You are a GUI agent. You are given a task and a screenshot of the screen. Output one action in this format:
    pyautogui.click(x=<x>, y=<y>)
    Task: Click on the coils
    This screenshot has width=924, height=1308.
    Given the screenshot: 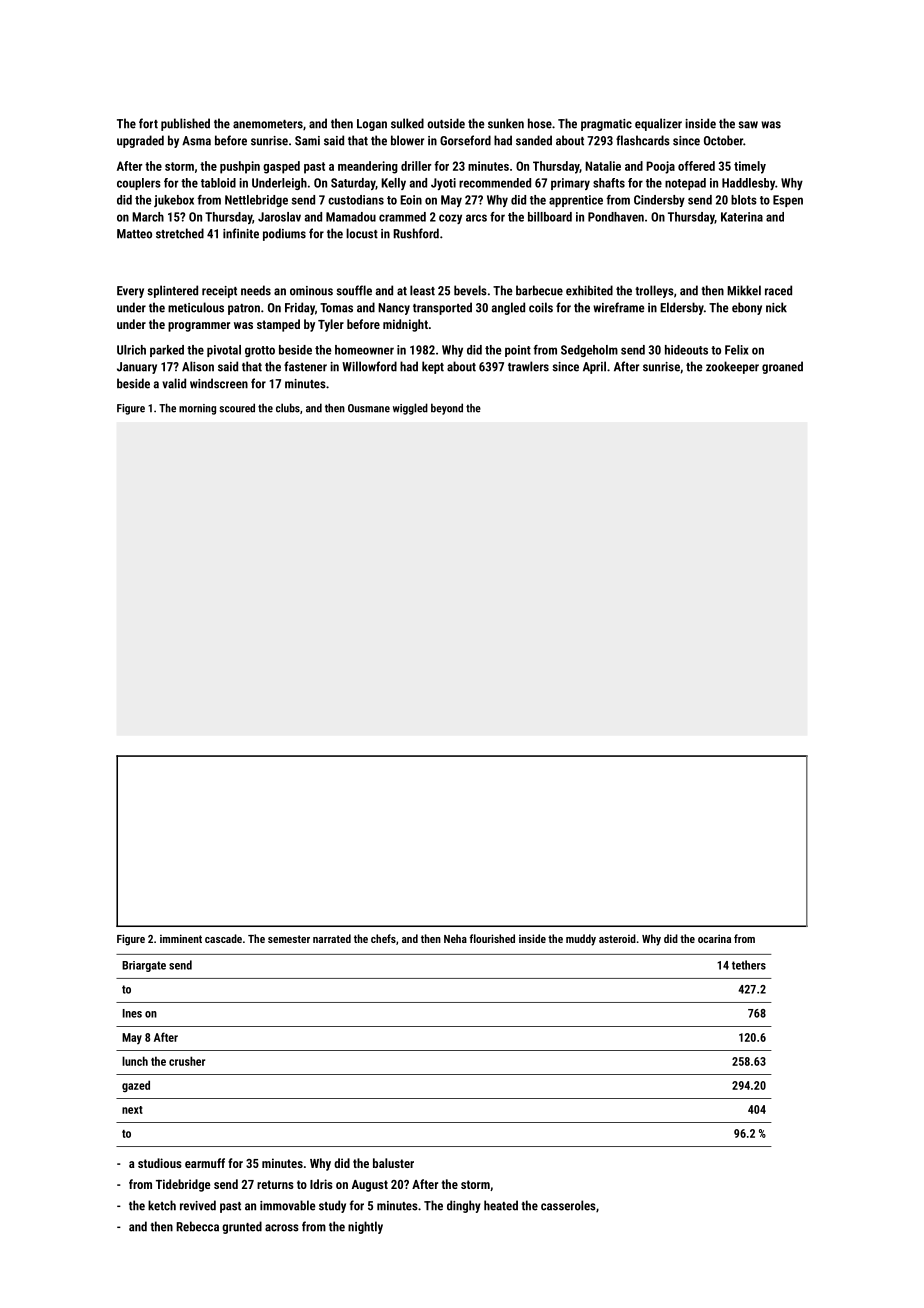 What is the action you would take?
    pyautogui.click(x=541, y=307)
